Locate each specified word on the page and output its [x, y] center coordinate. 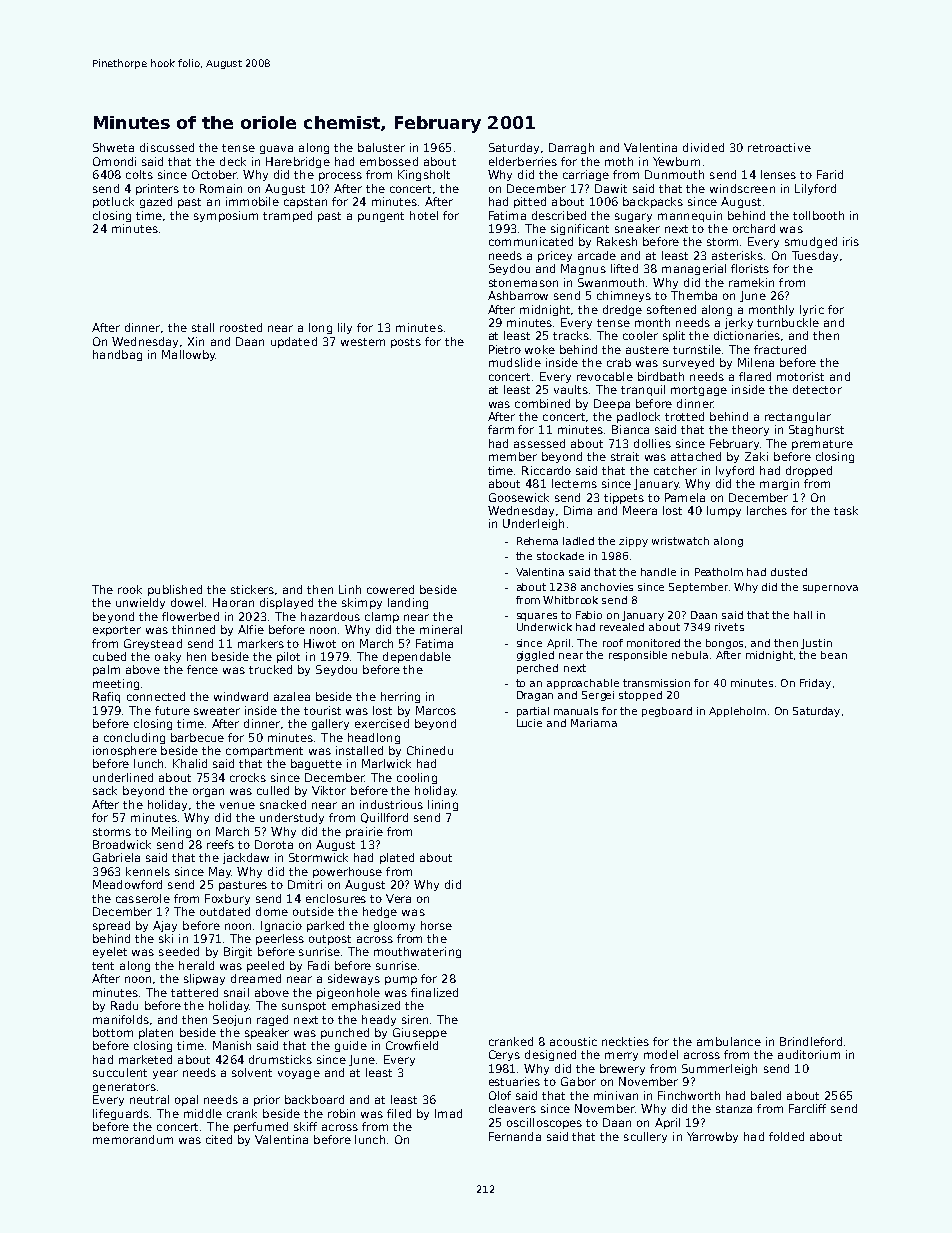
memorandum [133, 1139]
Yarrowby [712, 1137]
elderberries [523, 161]
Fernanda [515, 1136]
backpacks [653, 202]
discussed [167, 147]
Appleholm [737, 712]
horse [436, 925]
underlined [123, 777]
